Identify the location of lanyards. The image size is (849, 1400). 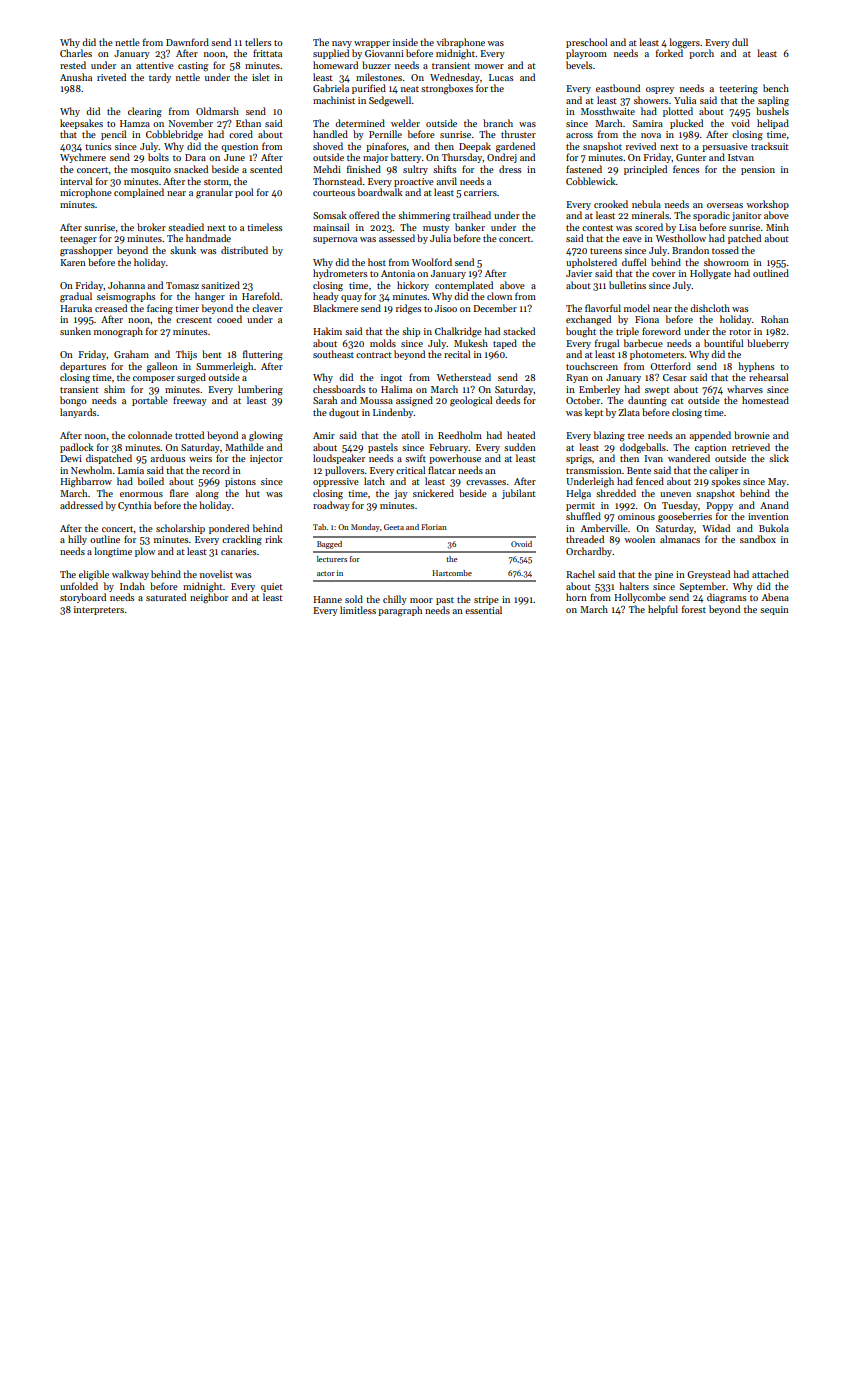
(78, 413).
